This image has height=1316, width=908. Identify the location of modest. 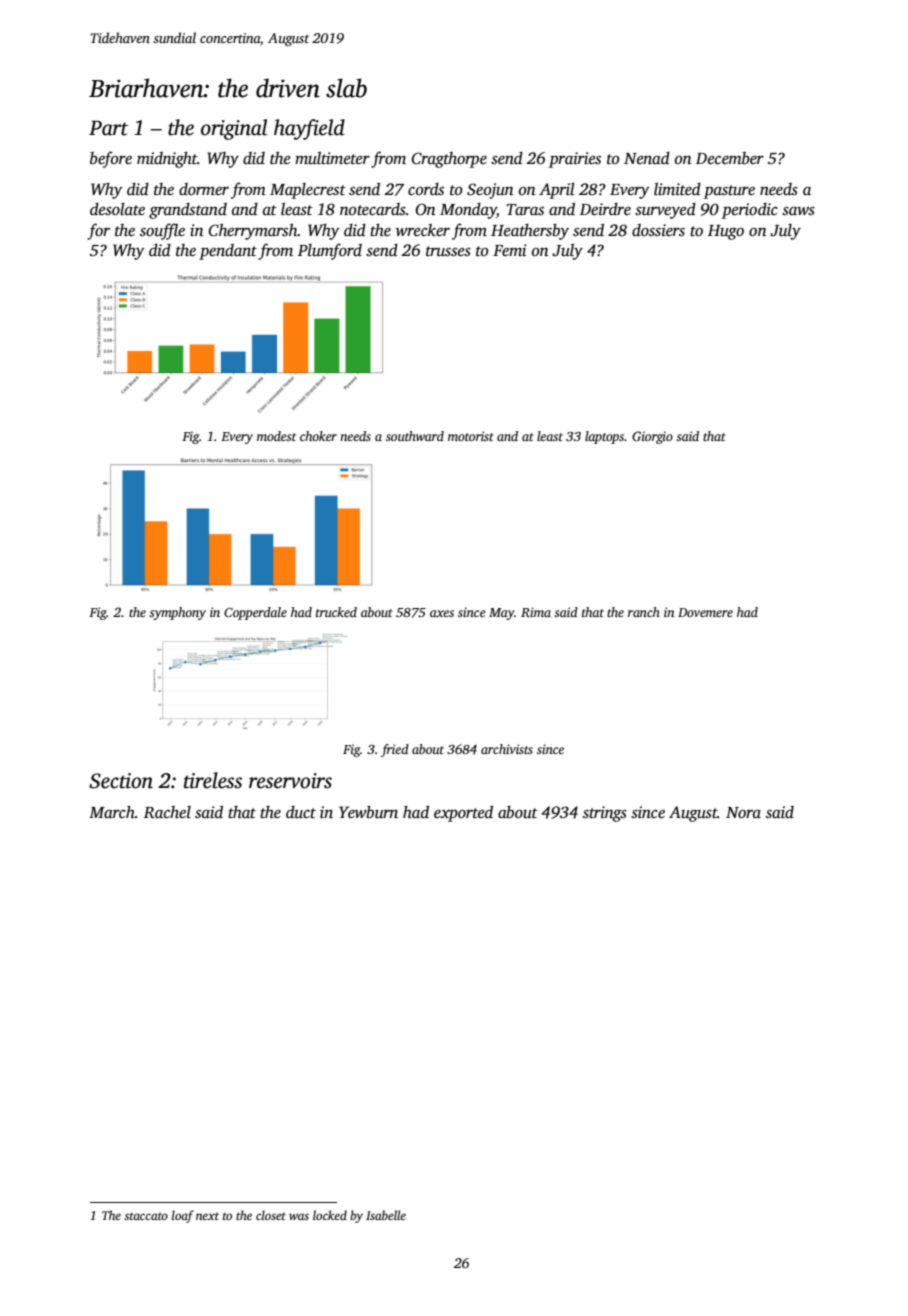
(276, 436).
